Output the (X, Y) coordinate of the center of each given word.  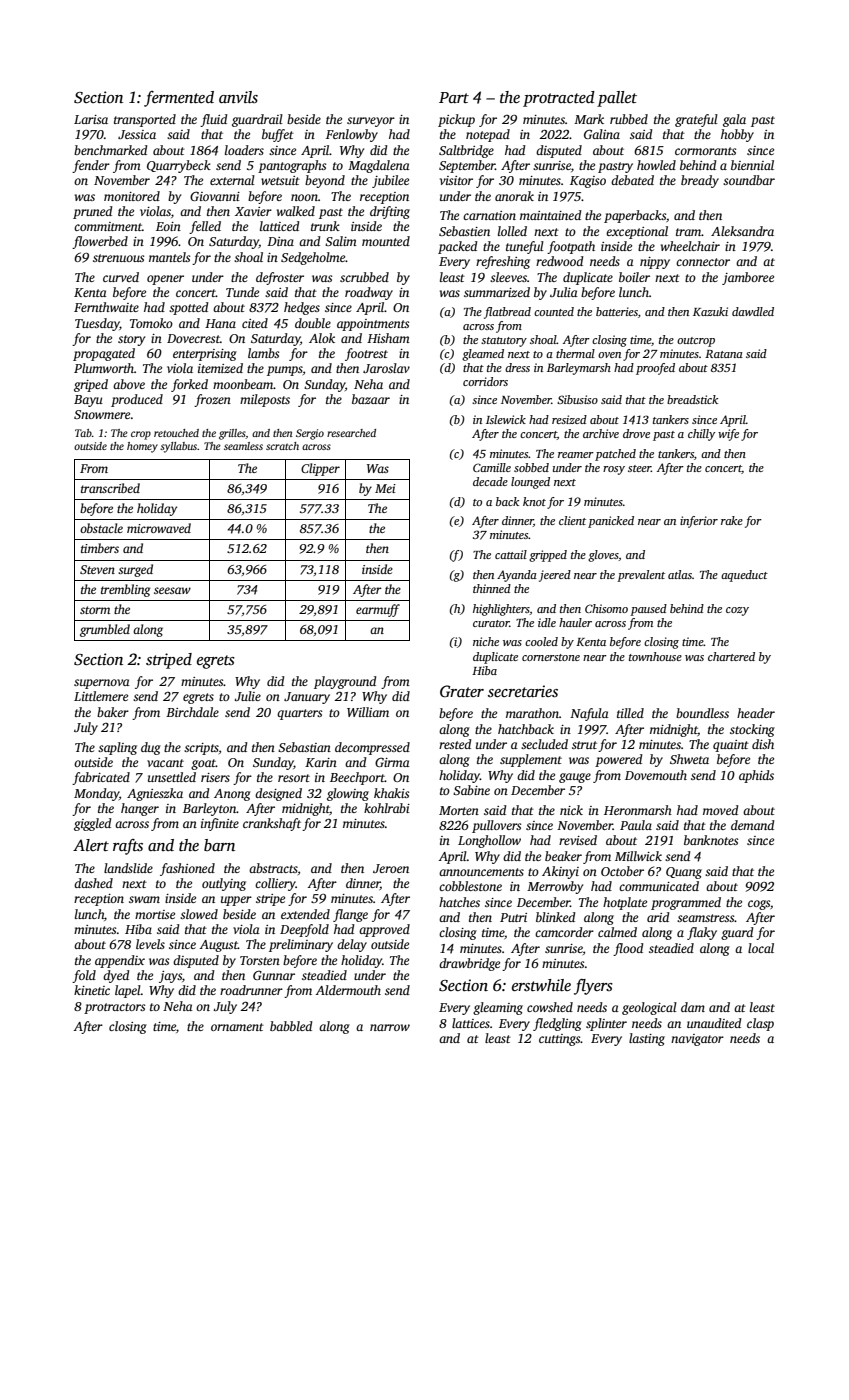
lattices (471, 1023)
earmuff (378, 610)
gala (734, 120)
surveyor (371, 122)
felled (205, 227)
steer (639, 468)
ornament (237, 1027)
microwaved (159, 528)
